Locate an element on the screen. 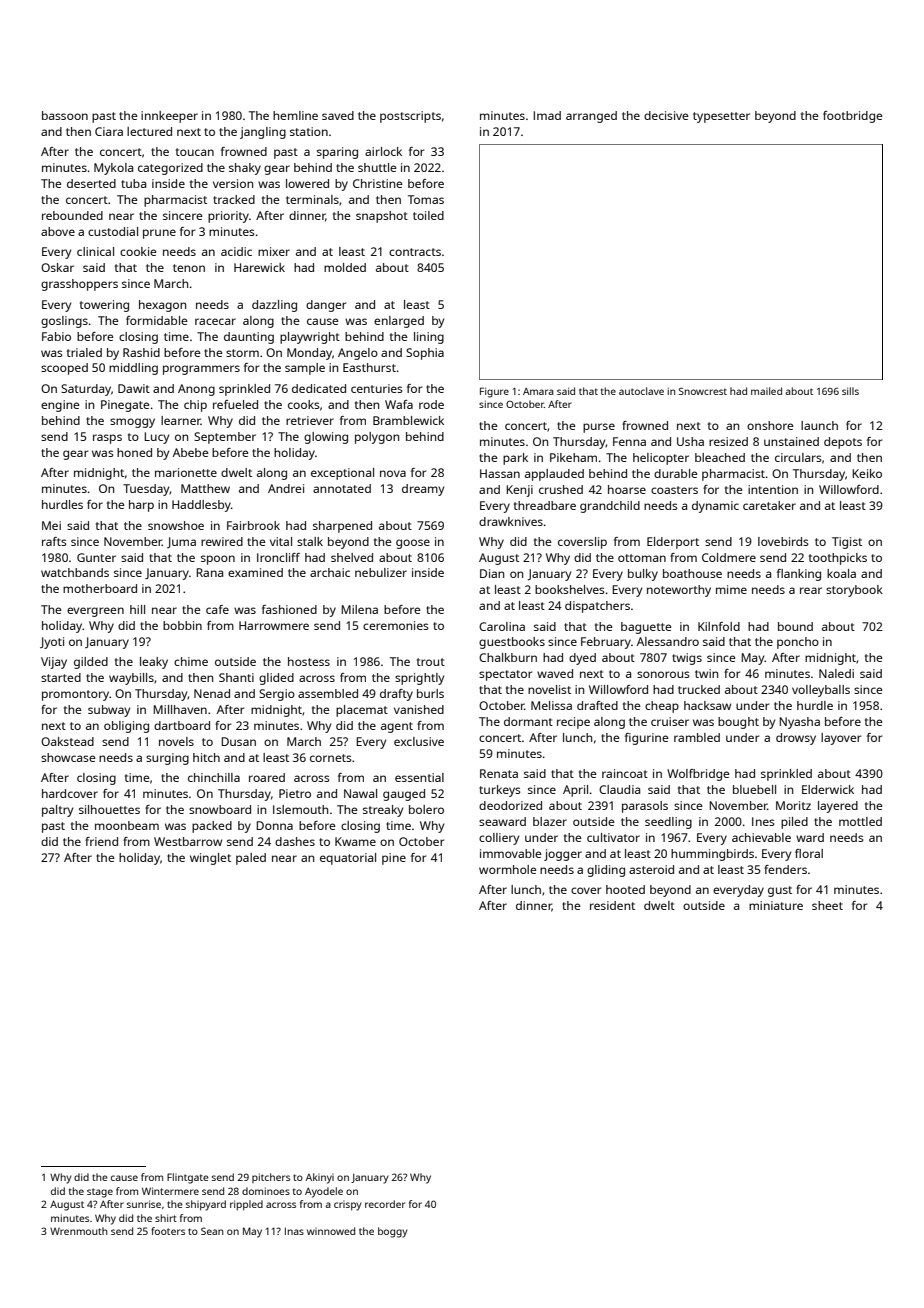 This screenshot has height=1308, width=924. boggy is located at coordinates (393, 1232).
